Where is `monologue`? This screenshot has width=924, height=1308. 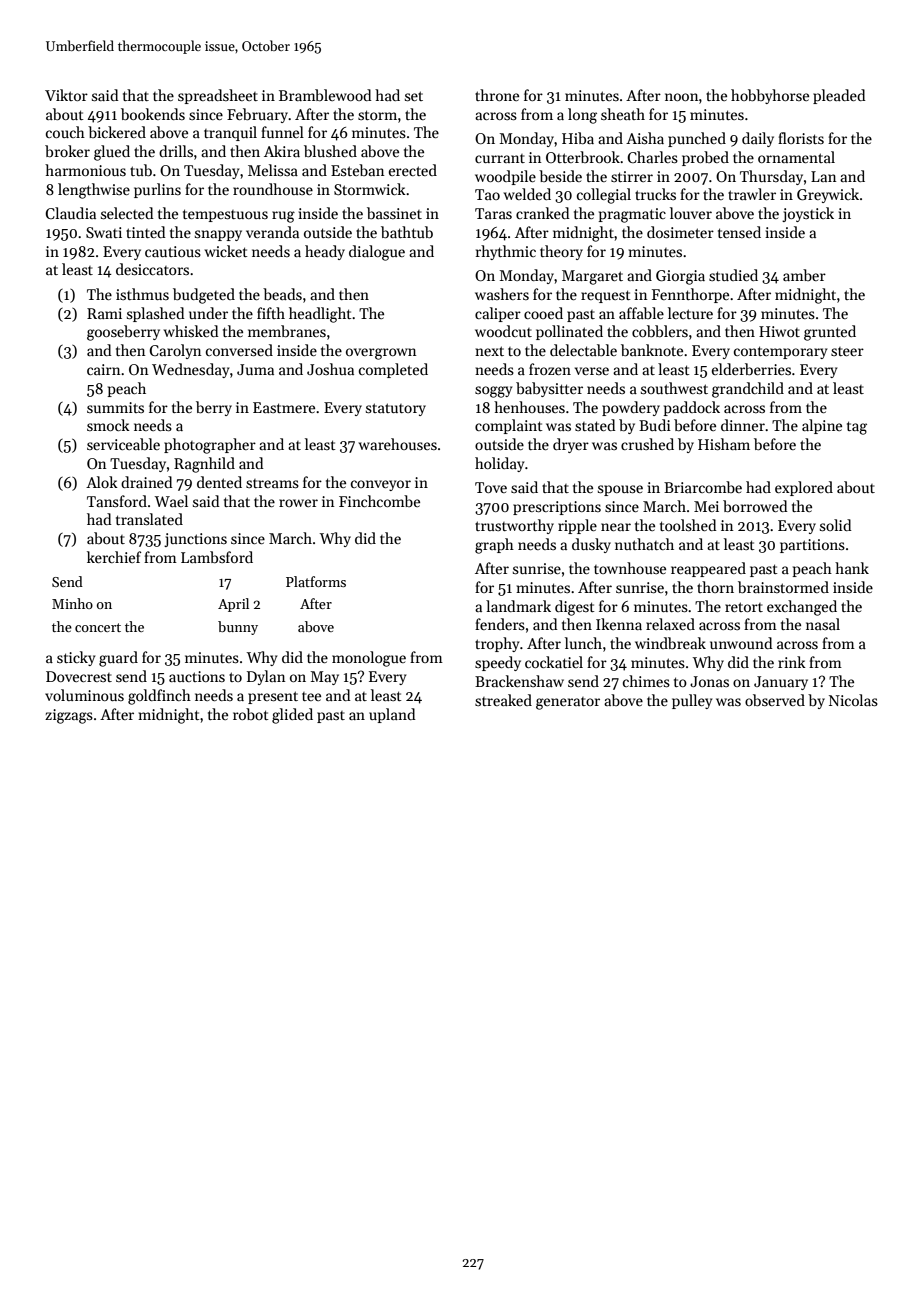 monologue is located at coordinates (369, 659).
